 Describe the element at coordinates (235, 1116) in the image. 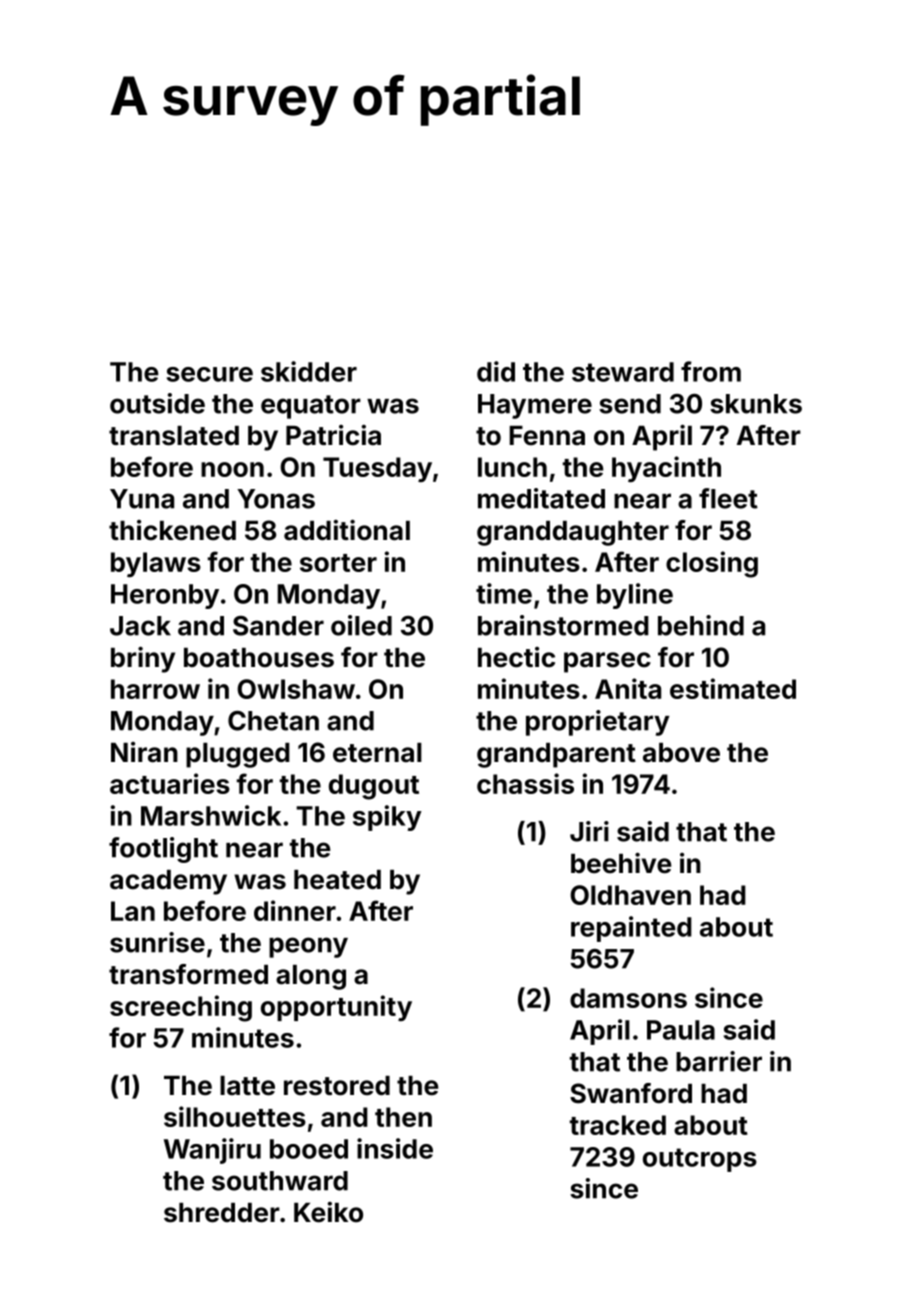

I see `silhouettes` at that location.
